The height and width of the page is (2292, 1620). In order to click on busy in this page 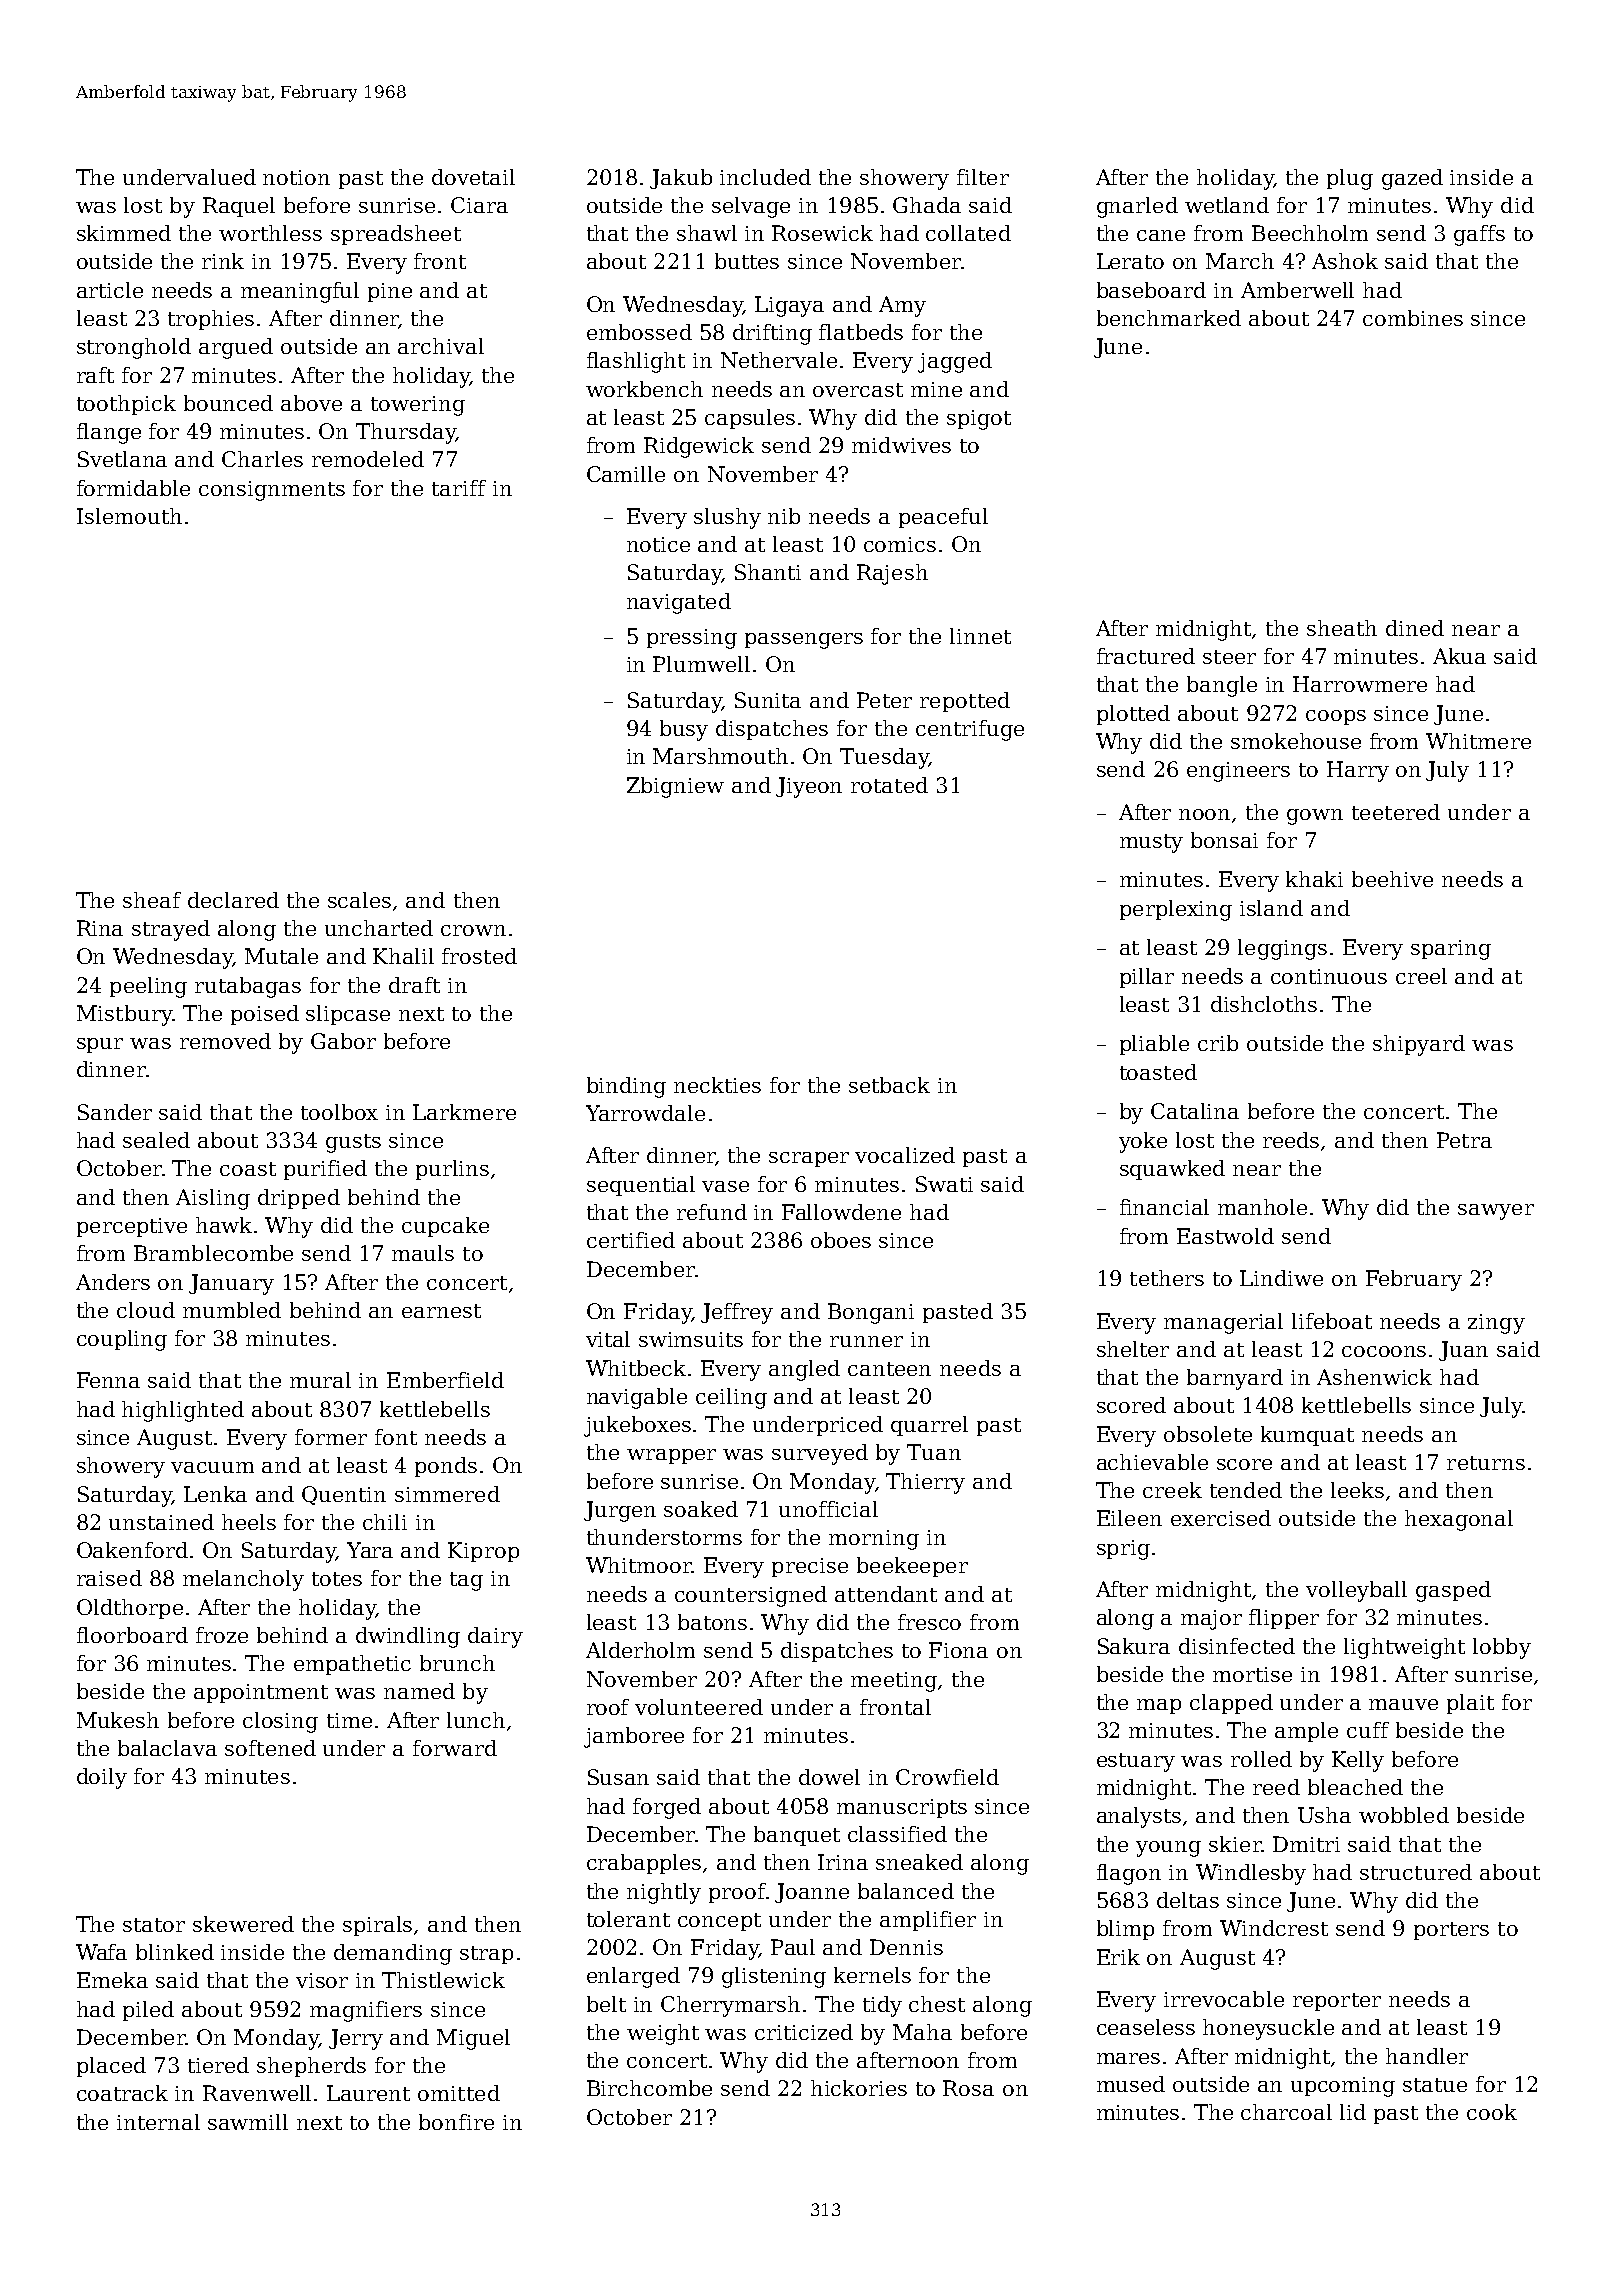, I will do `click(684, 730)`.
